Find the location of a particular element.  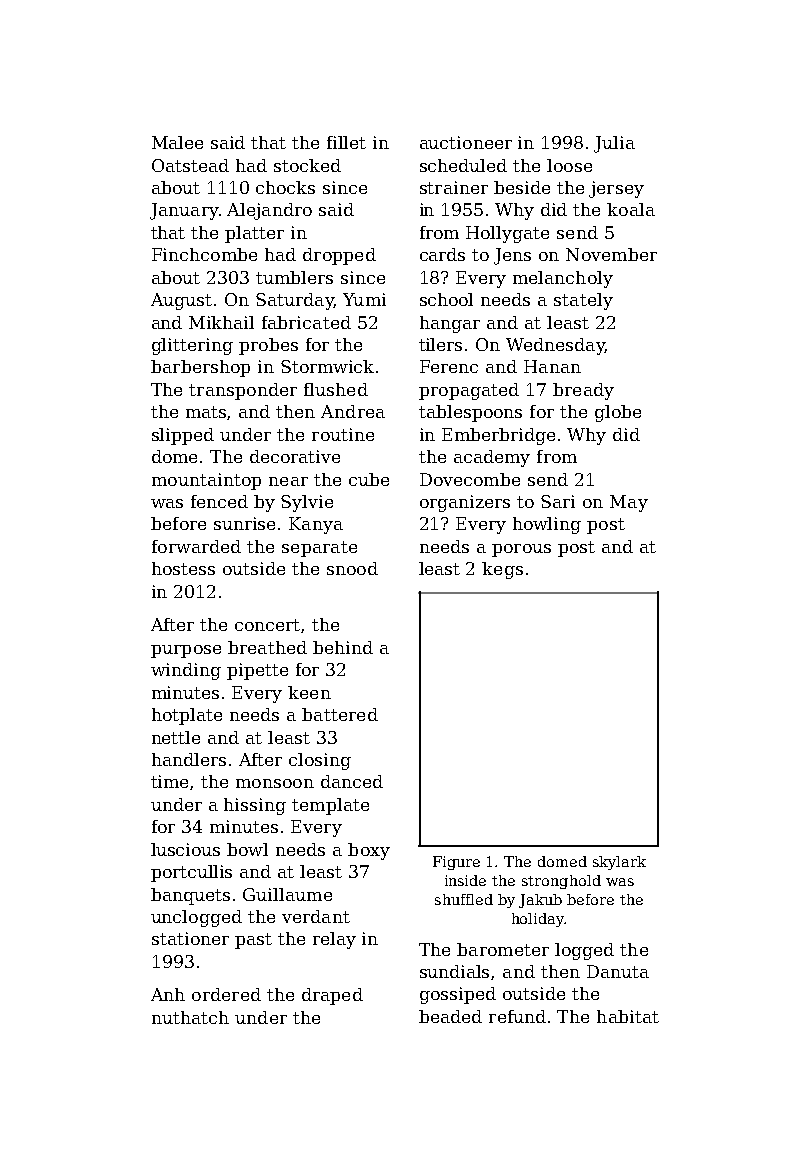

ordered is located at coordinates (226, 994).
